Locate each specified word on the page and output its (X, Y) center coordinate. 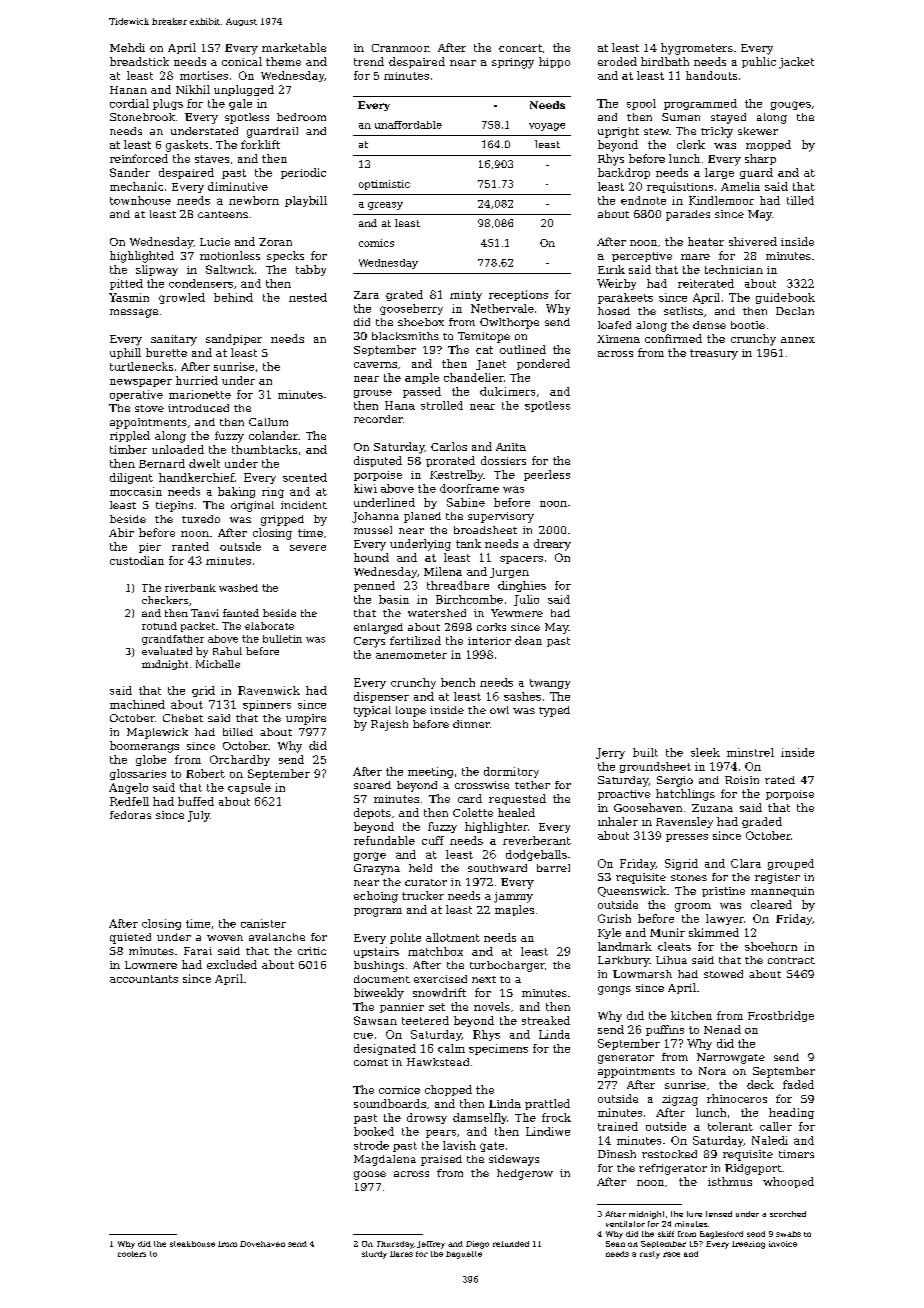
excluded (232, 964)
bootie (748, 325)
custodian (137, 560)
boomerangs (144, 747)
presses (687, 838)
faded (798, 1084)
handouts (711, 75)
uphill (125, 353)
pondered (543, 364)
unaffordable (408, 125)
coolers (132, 1254)
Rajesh (389, 725)
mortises (204, 75)
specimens (498, 1049)
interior (489, 641)
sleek (705, 752)
